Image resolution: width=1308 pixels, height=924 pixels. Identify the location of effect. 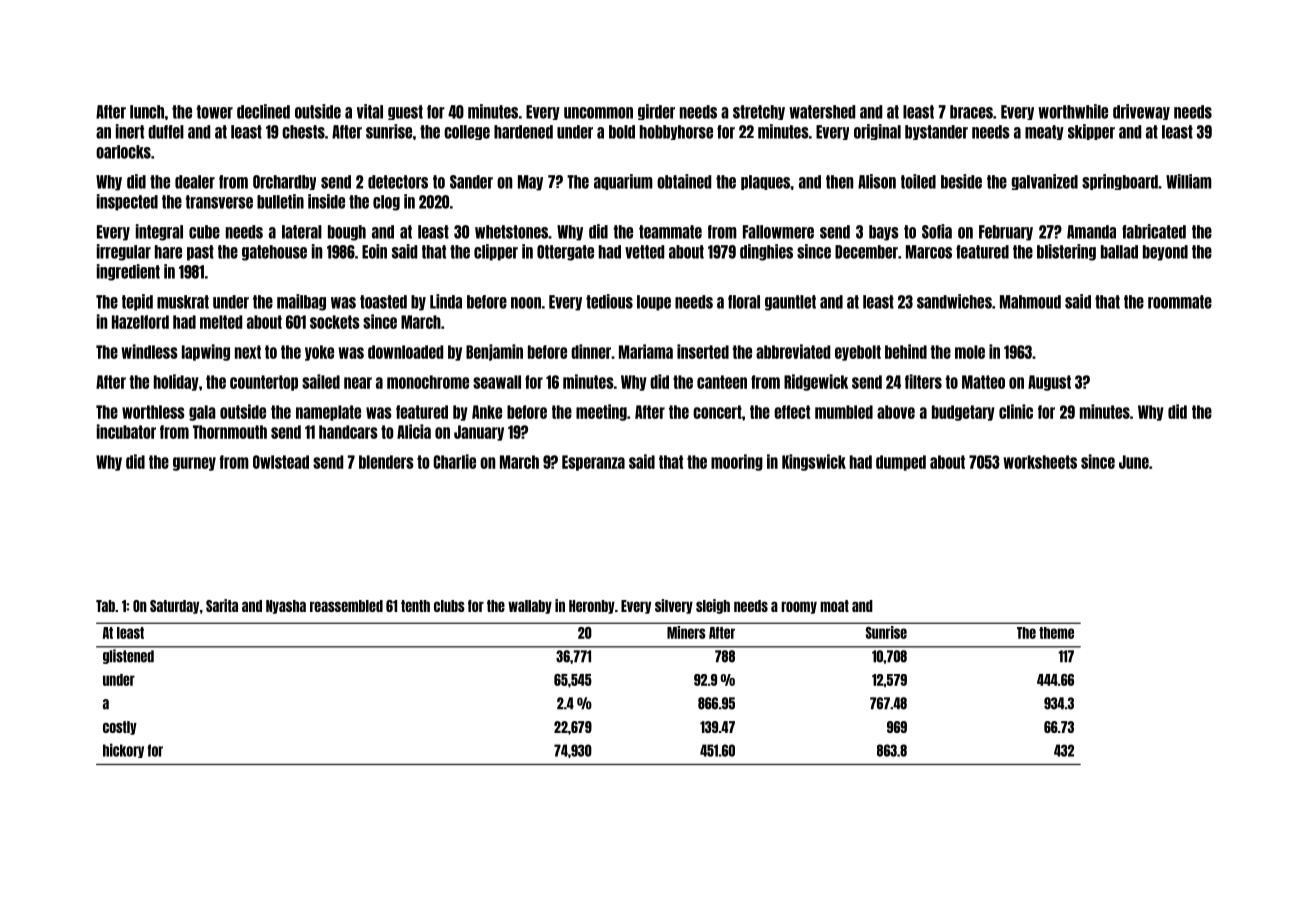
(792, 412).
